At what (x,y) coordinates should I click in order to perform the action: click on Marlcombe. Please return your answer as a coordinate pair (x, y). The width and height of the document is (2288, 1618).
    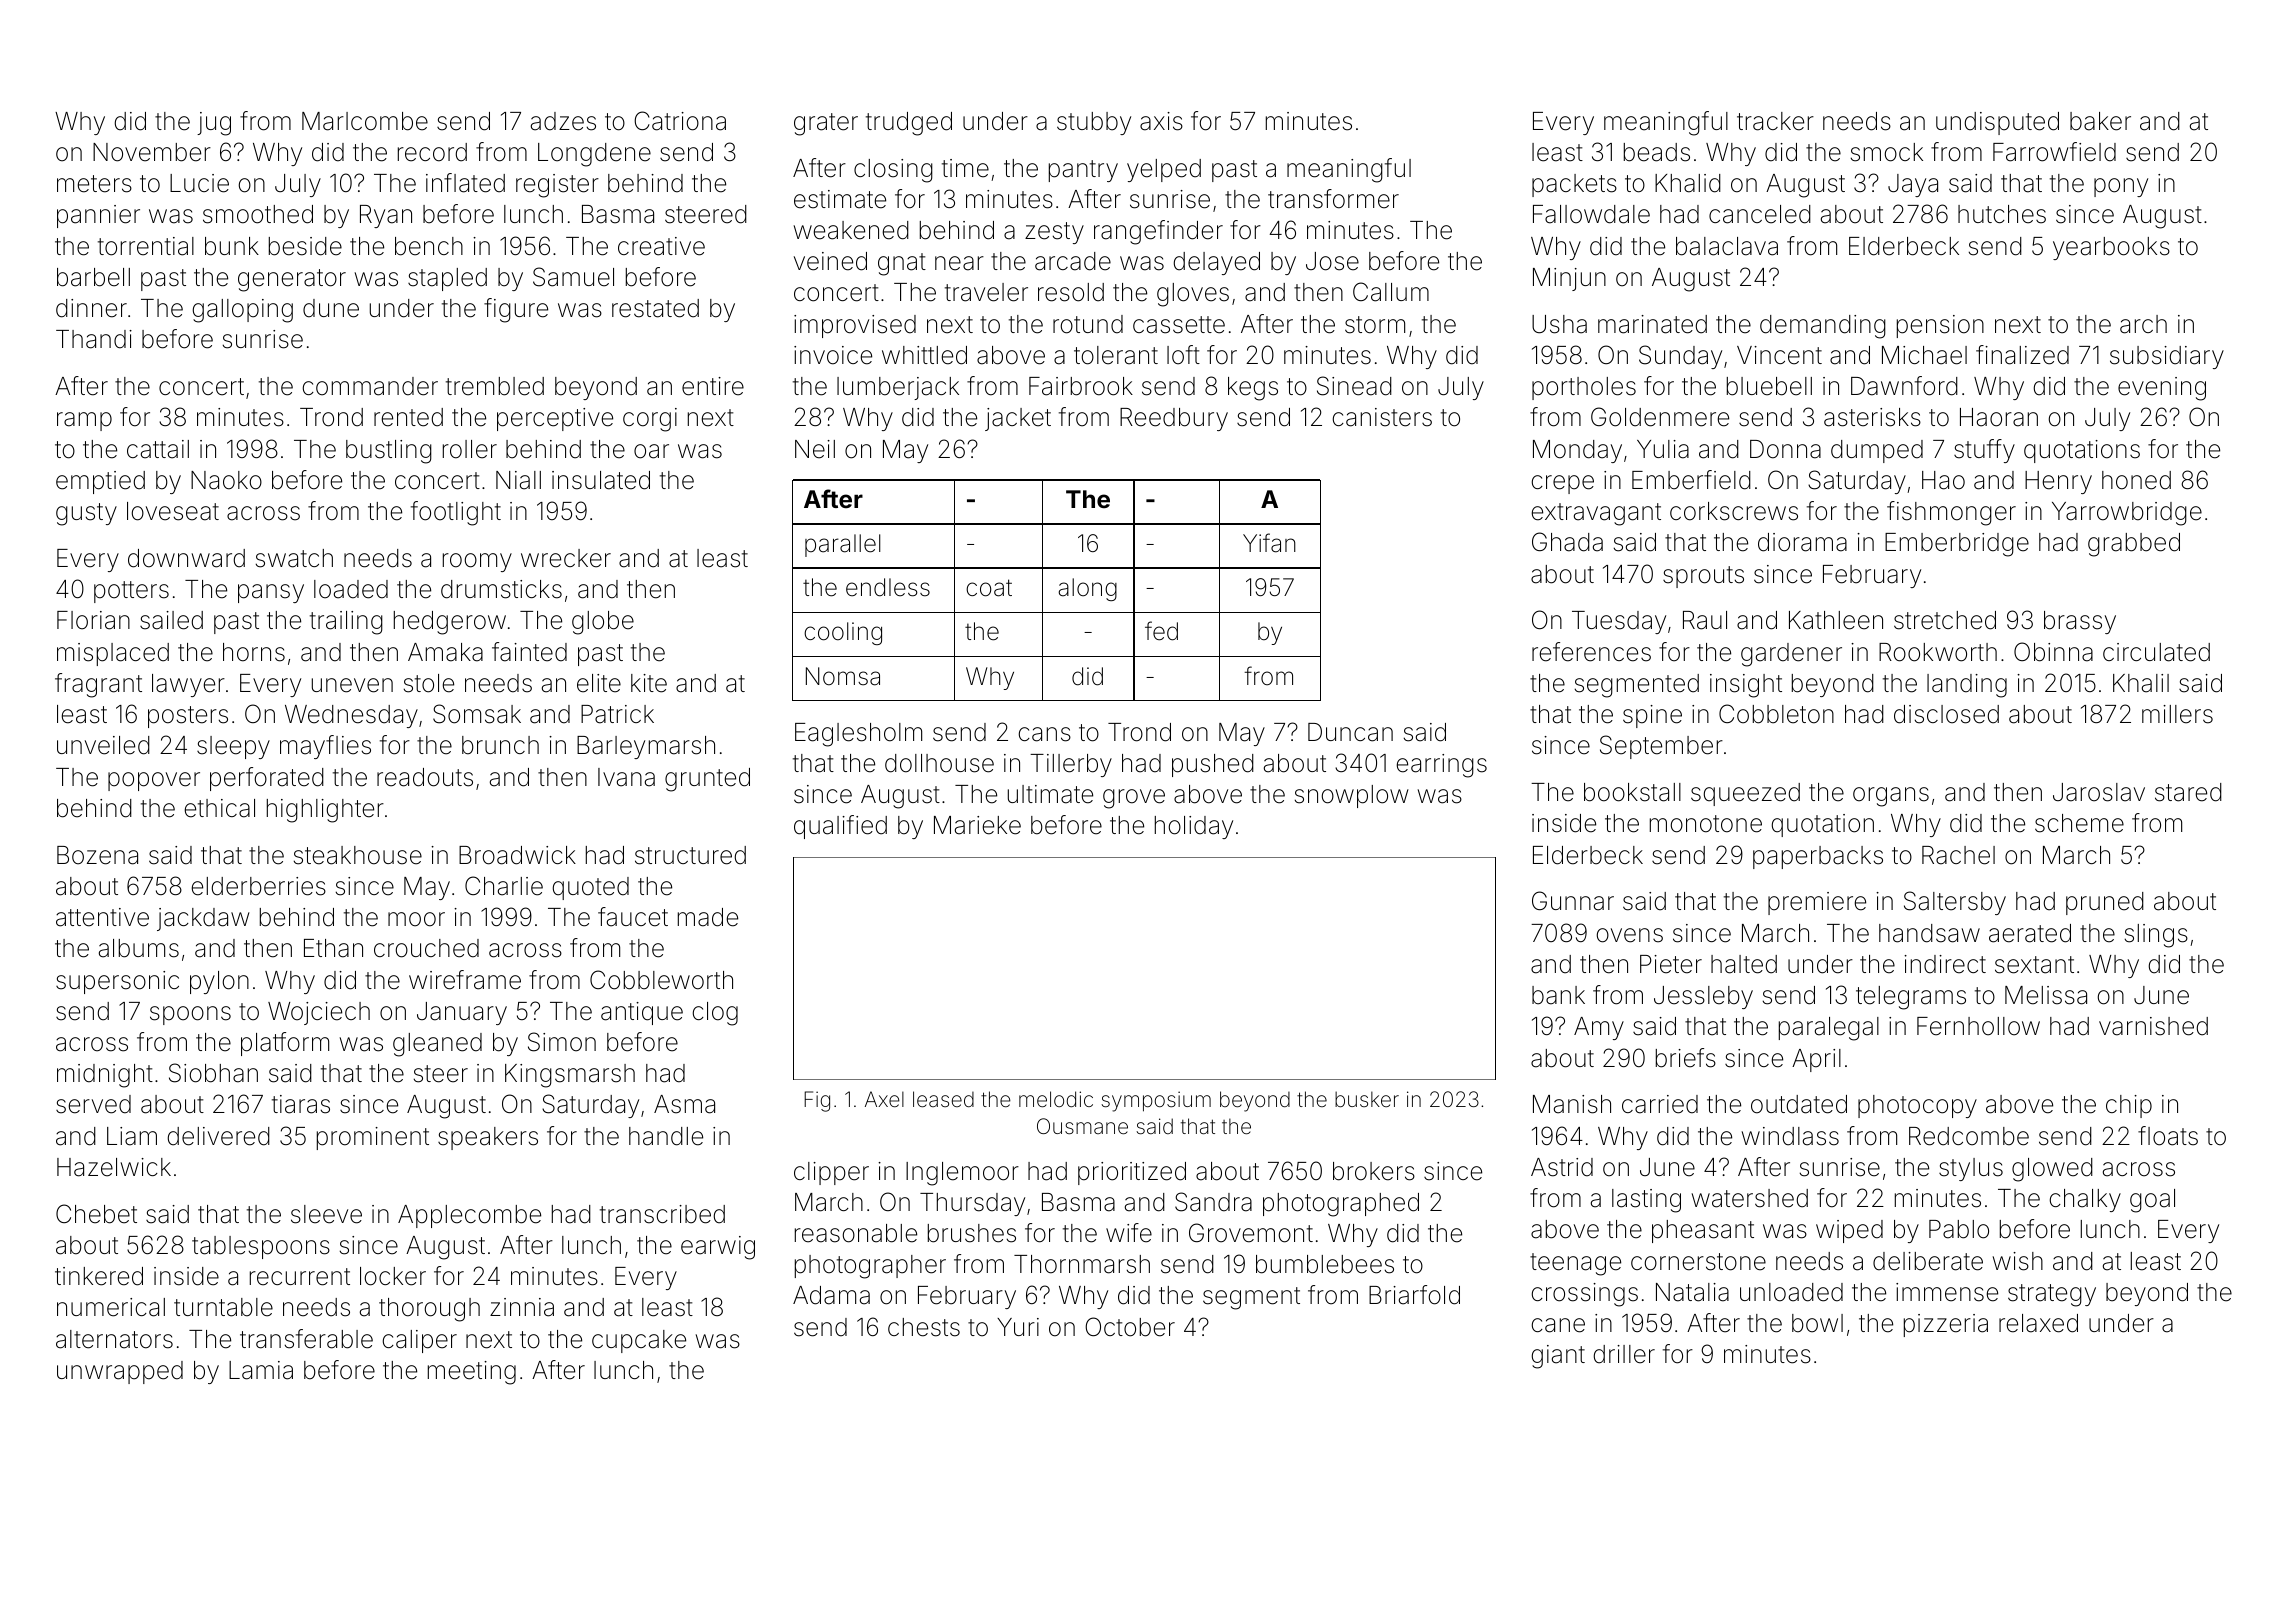
    Looking at the image, I should click on (365, 121).
